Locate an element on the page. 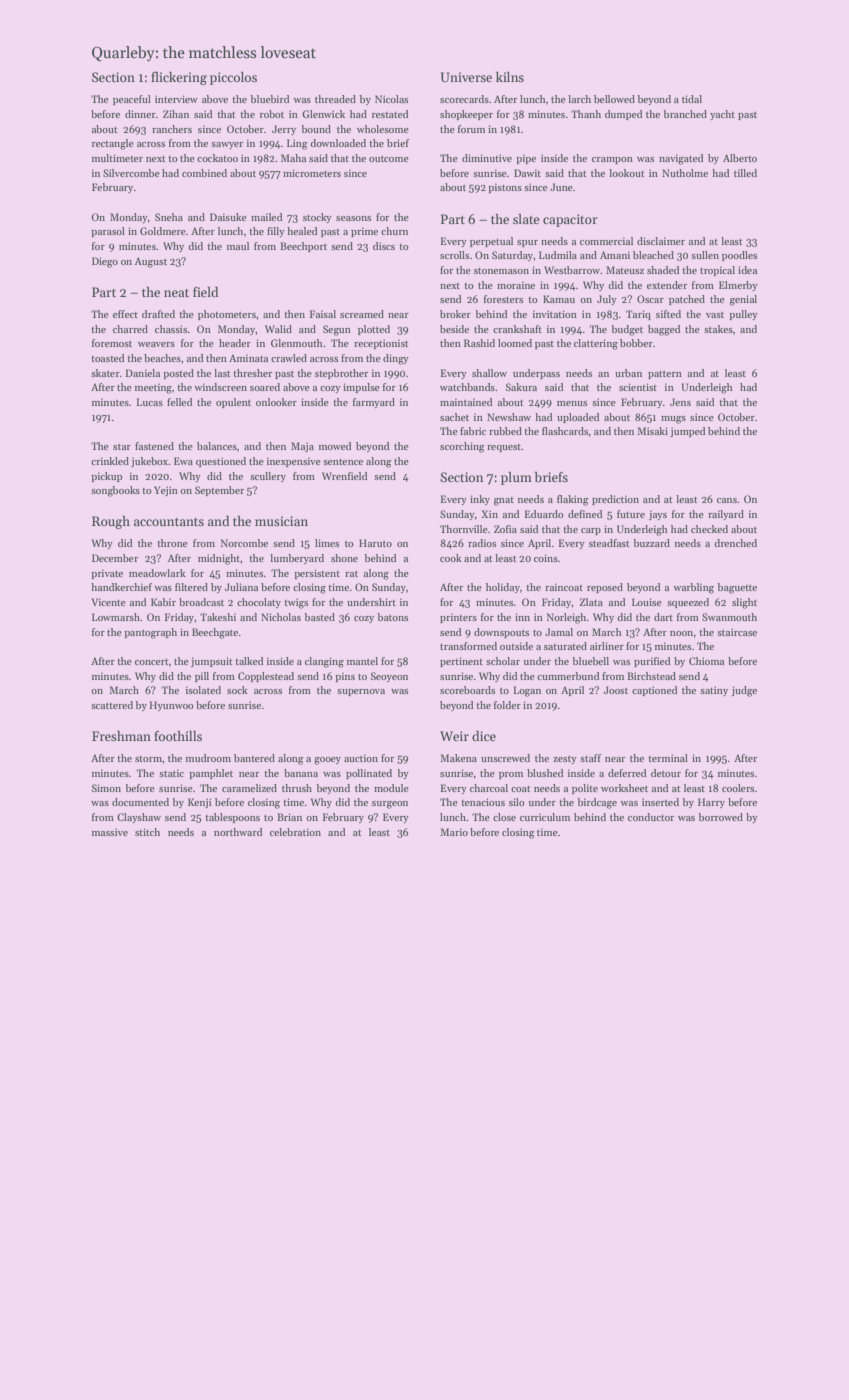 This page has width=849, height=1400. baguette is located at coordinates (737, 588).
